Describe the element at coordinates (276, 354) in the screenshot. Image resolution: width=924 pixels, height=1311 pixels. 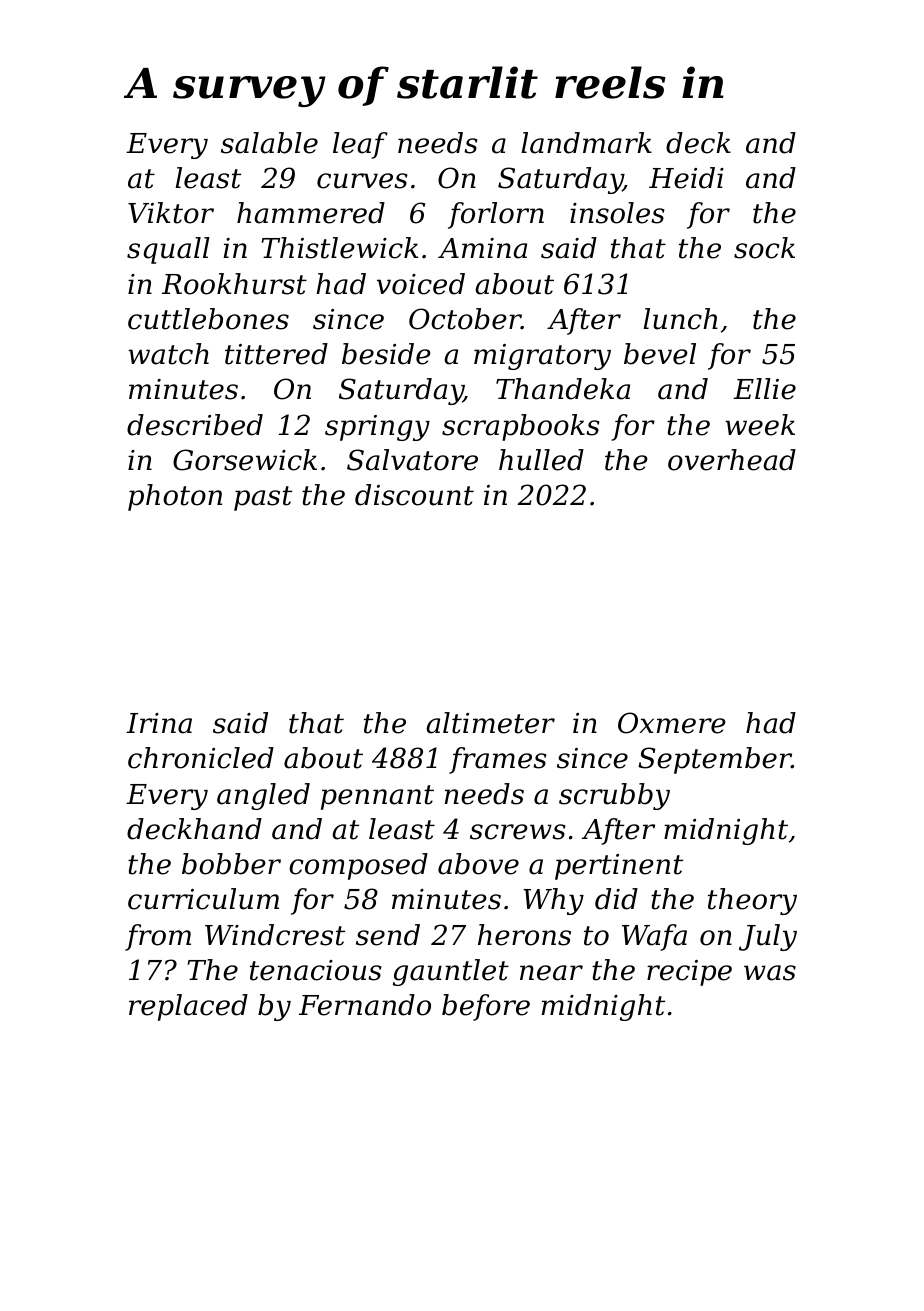
I see `tittered` at that location.
